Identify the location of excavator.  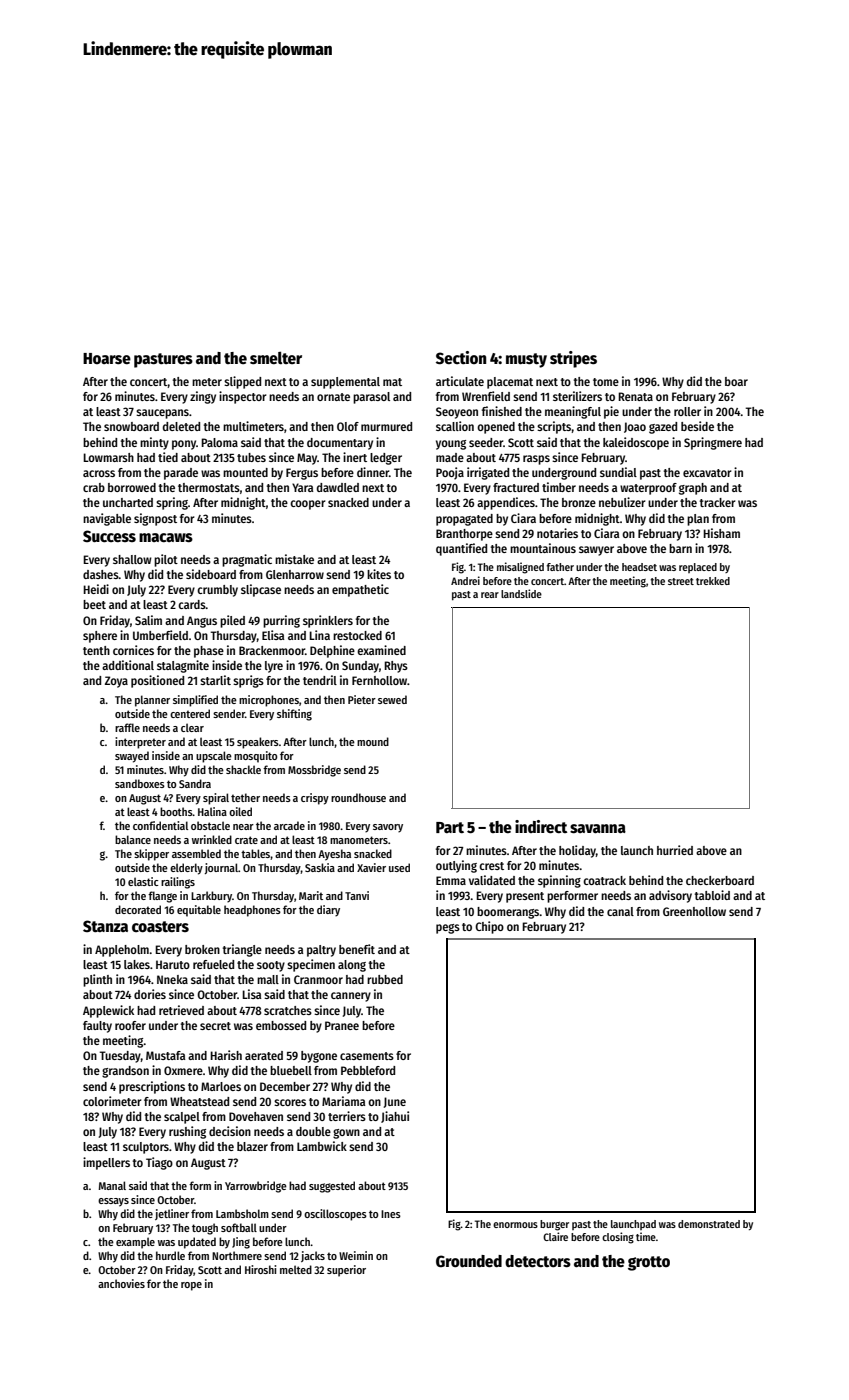
(707, 473).
